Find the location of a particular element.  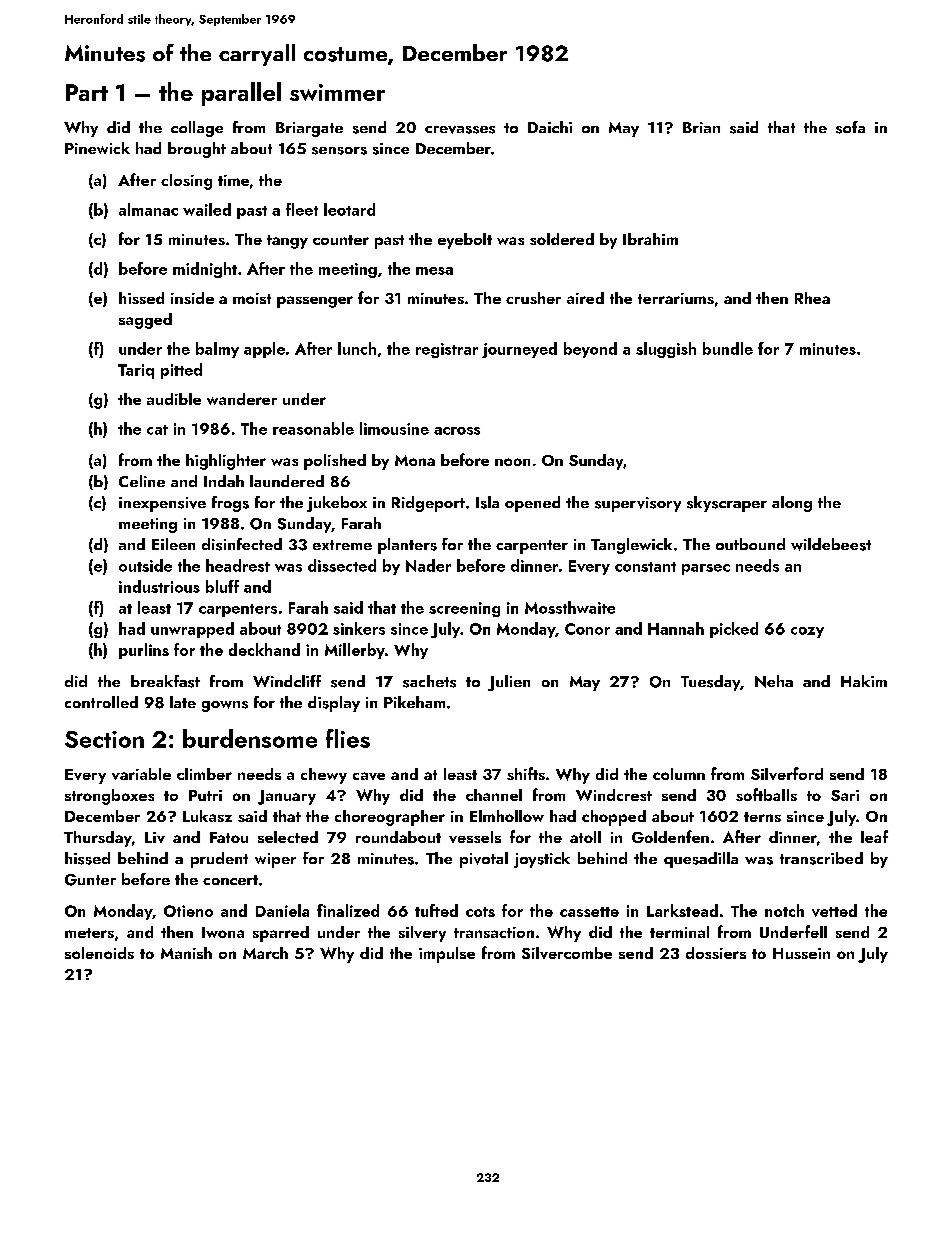

flies is located at coordinates (348, 738).
